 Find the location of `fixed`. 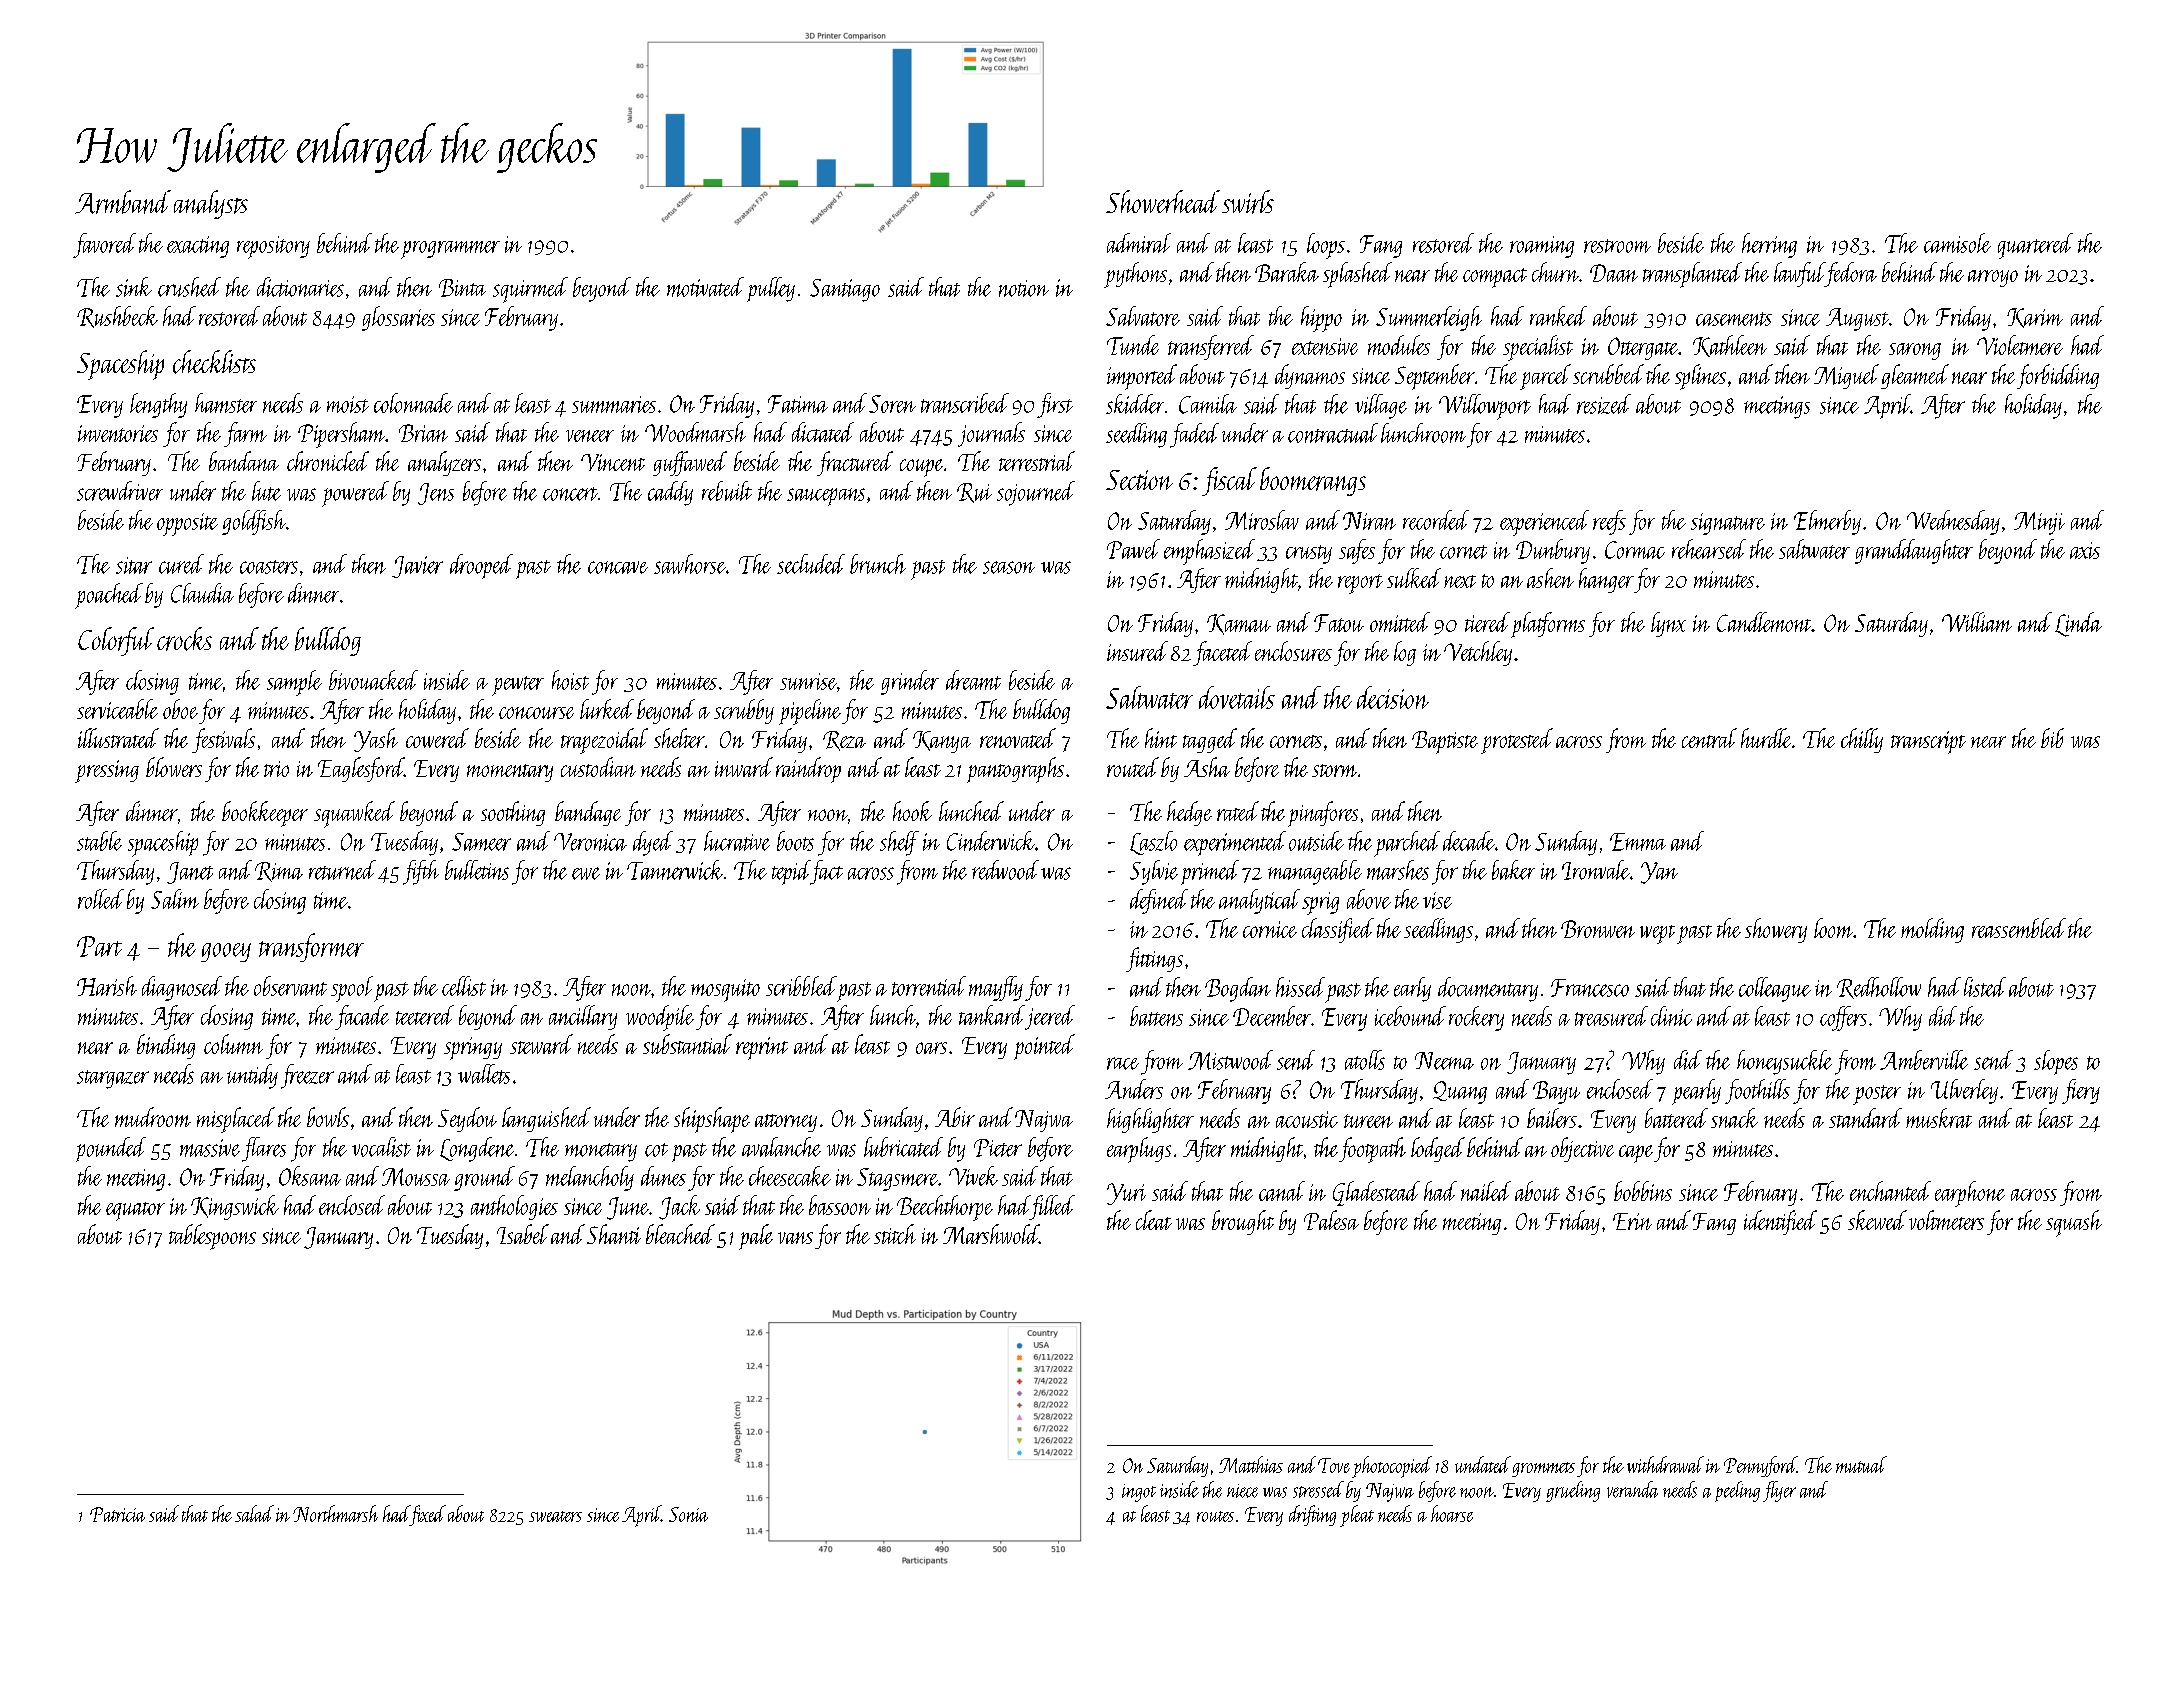

fixed is located at coordinates (428, 1515).
